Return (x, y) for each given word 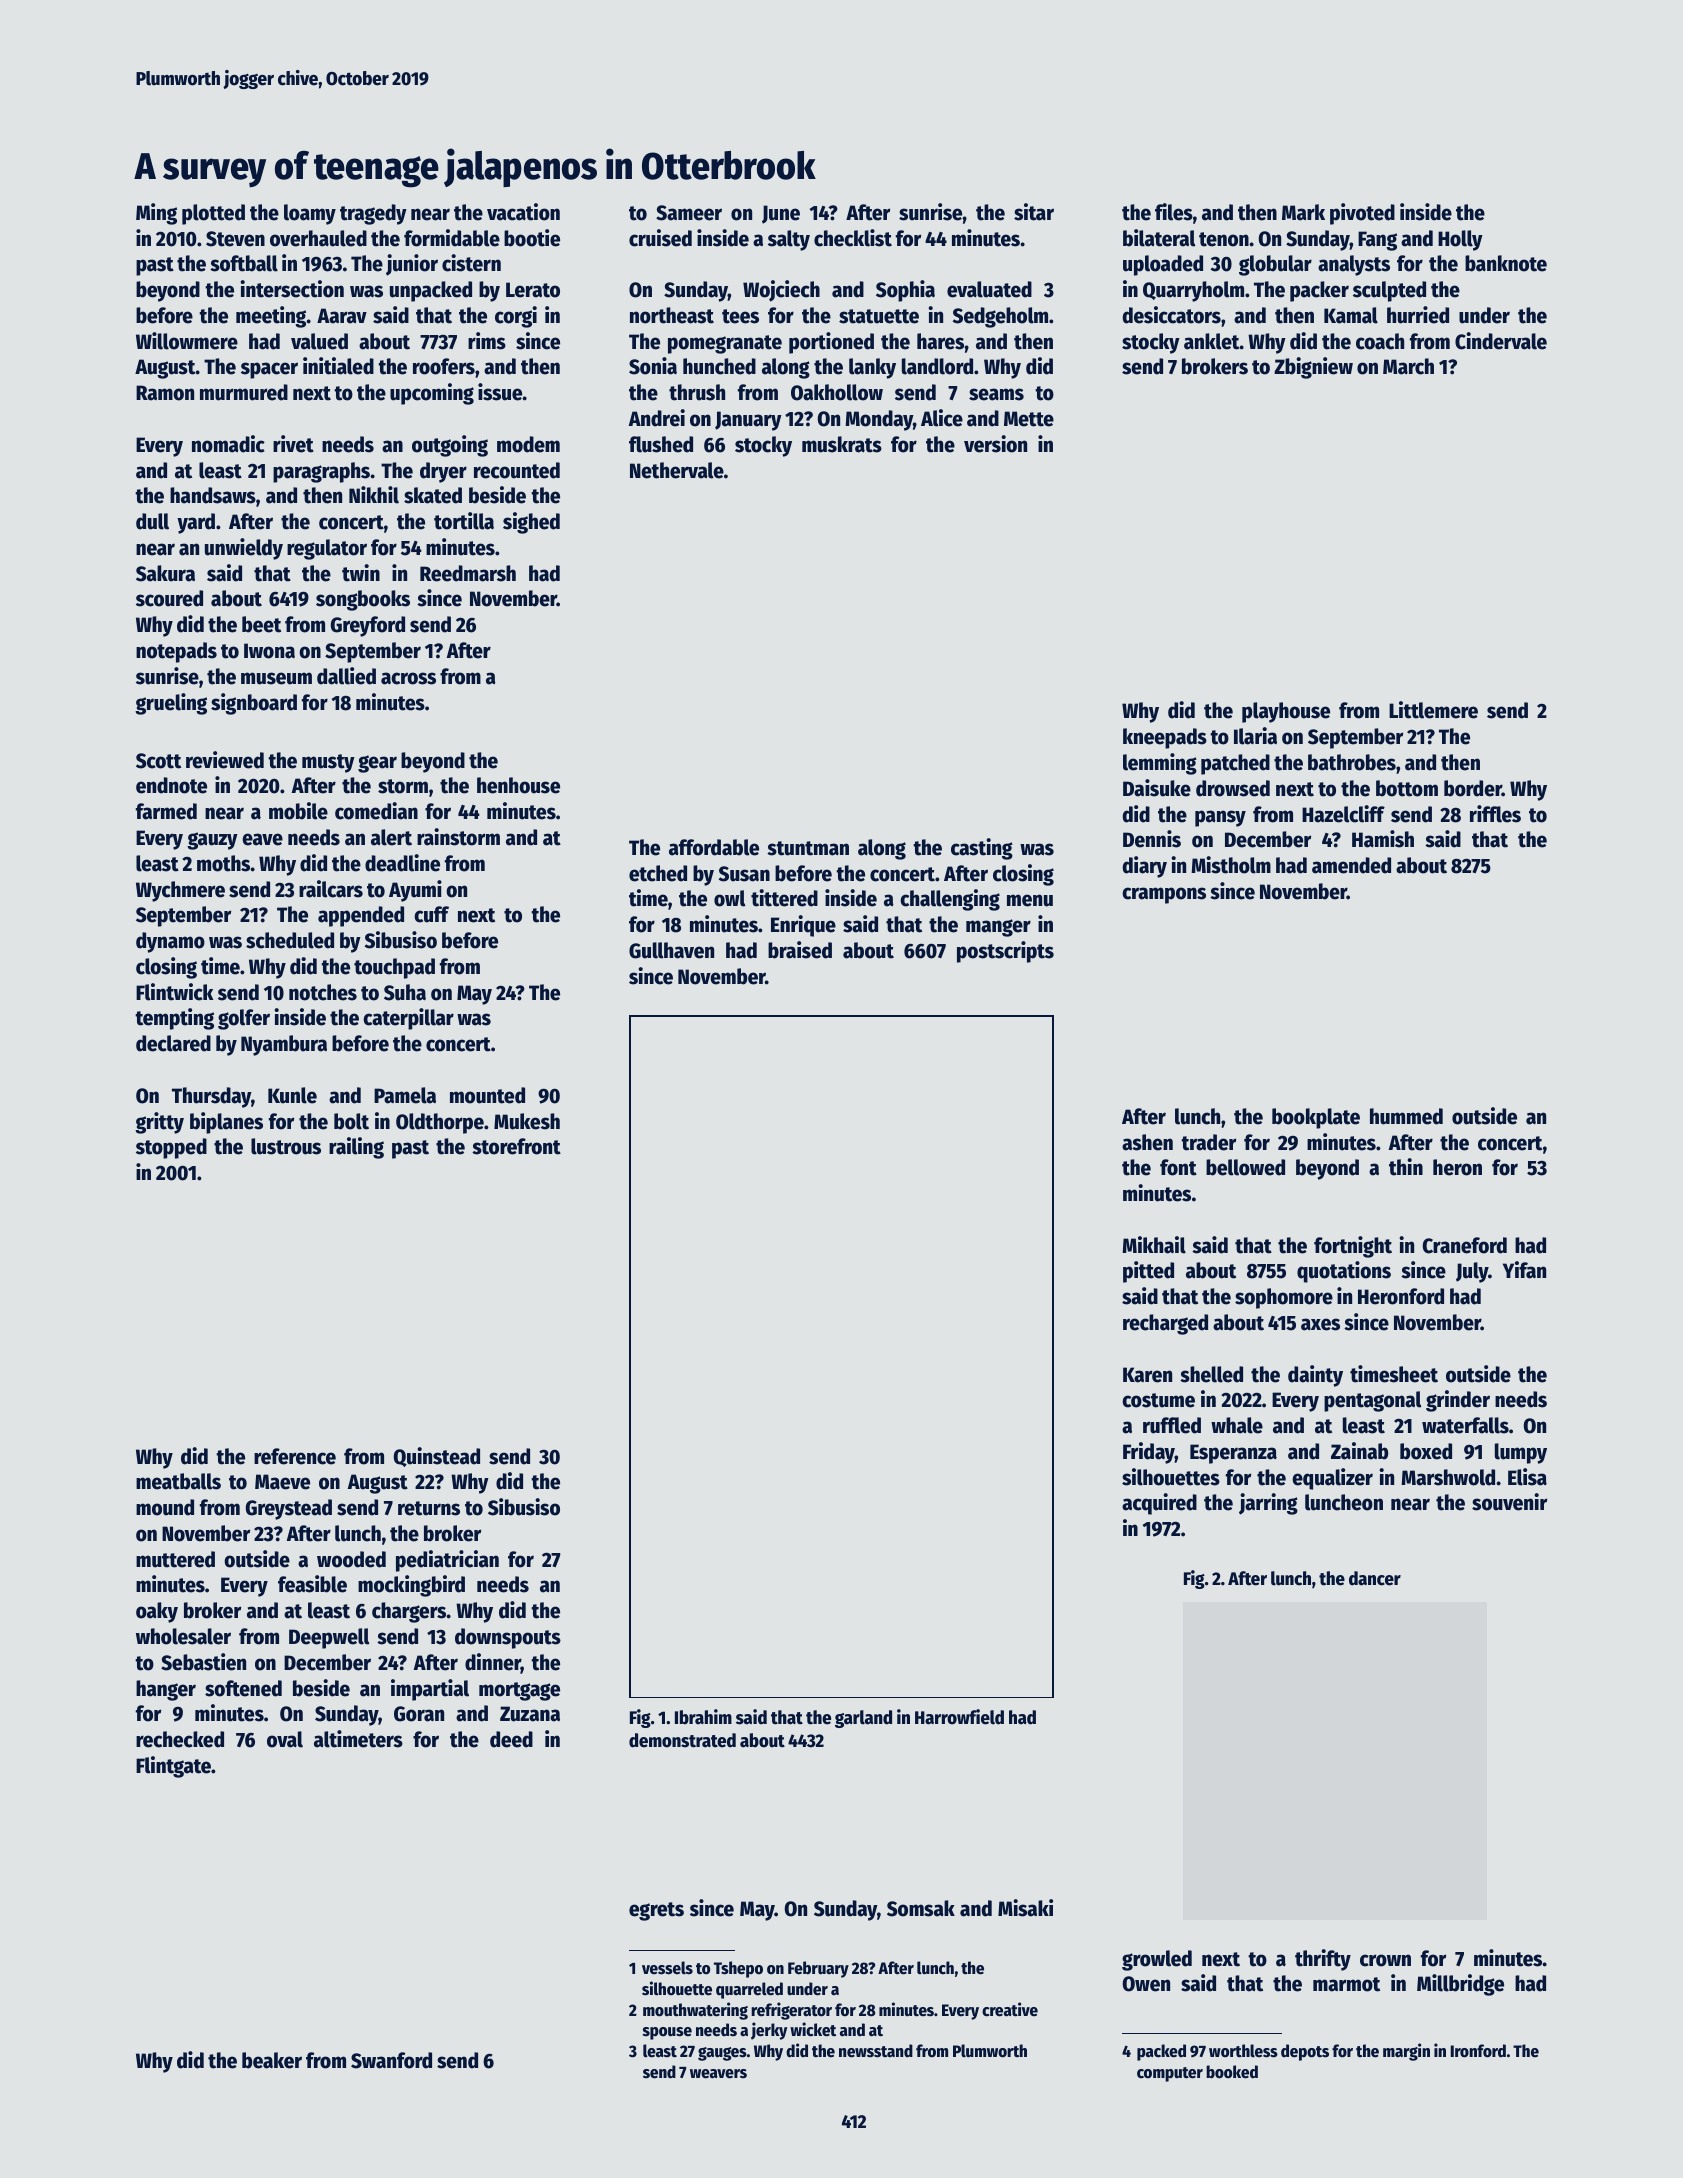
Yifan (1524, 1270)
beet (261, 624)
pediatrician (447, 1561)
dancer (1375, 1578)
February (818, 1969)
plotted (213, 214)
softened (243, 1688)
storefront (516, 1146)
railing (356, 1148)
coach (1380, 341)
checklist (853, 238)
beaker (272, 2060)
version (995, 444)
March (1408, 366)
